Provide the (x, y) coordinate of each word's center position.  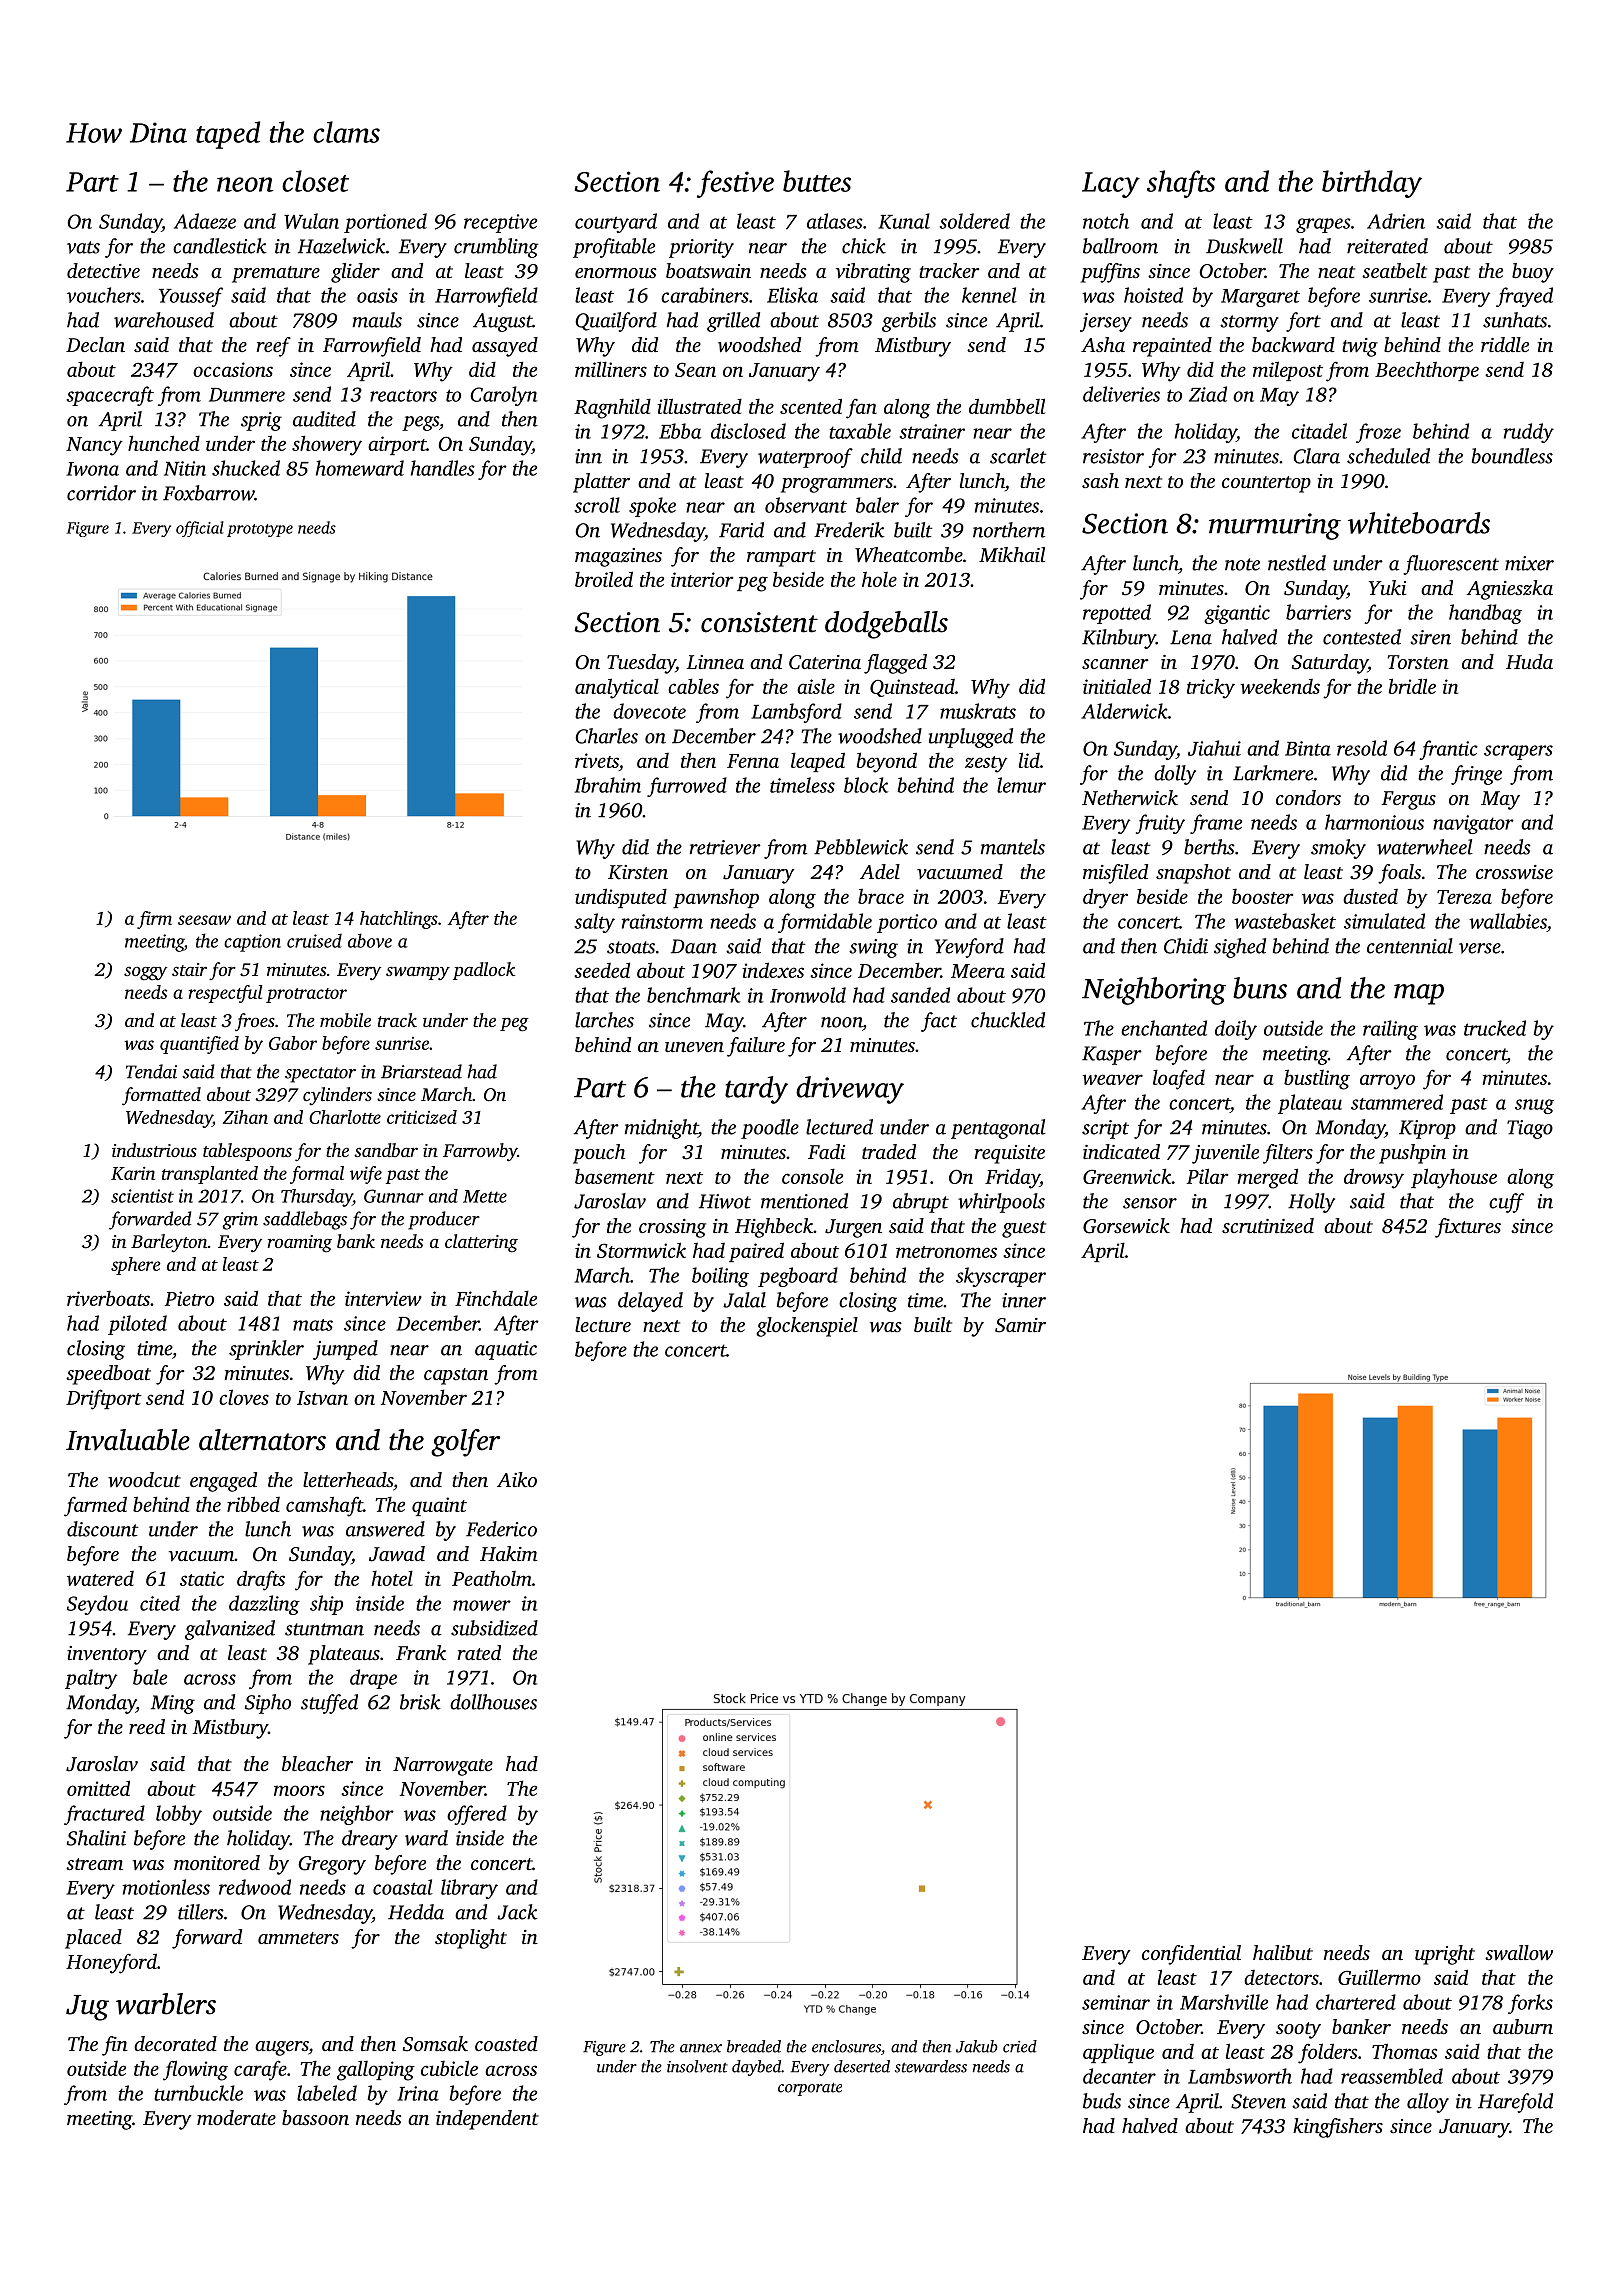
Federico (501, 1529)
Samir (1020, 1325)
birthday (1372, 184)
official (200, 529)
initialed (1117, 686)
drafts (261, 1580)
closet (315, 181)
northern (1009, 530)
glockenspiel (807, 1327)
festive (735, 184)
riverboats (108, 1298)
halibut (1283, 1952)
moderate (236, 2117)
